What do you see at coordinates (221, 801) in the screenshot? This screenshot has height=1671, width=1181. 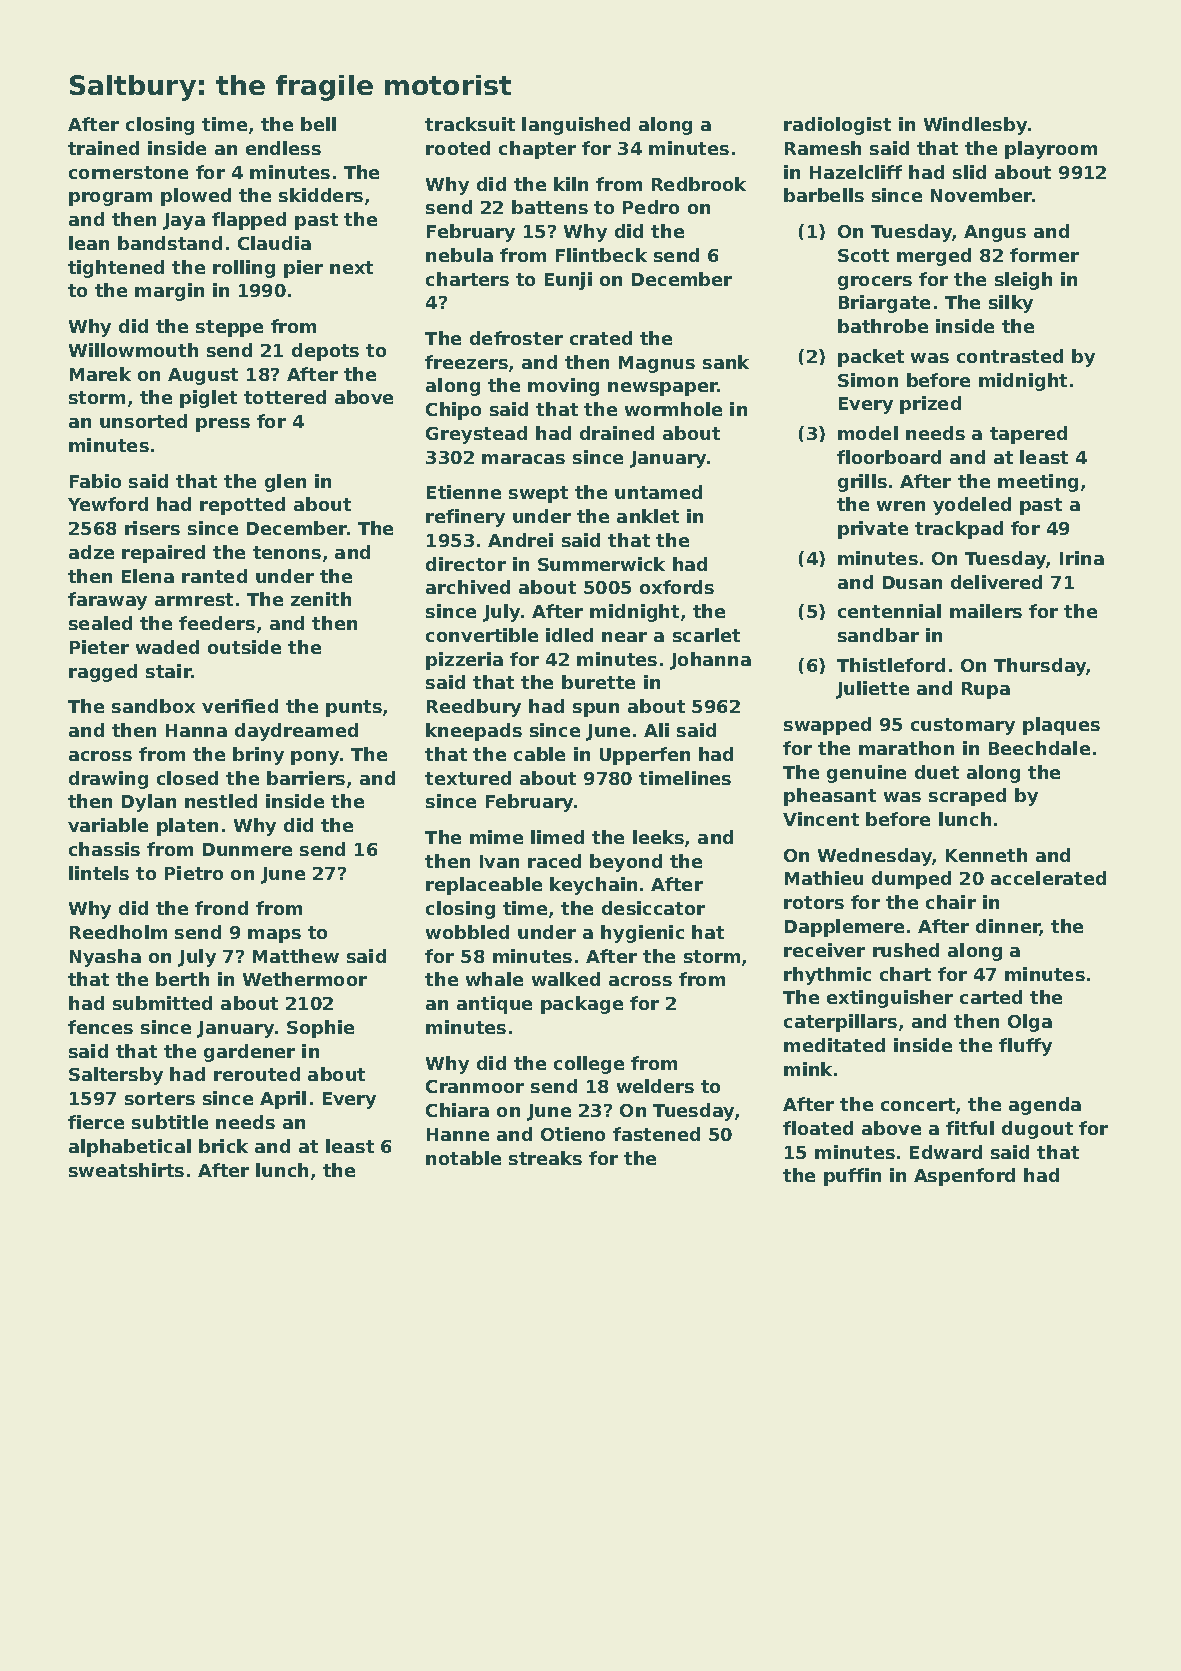 I see `nestled` at bounding box center [221, 801].
